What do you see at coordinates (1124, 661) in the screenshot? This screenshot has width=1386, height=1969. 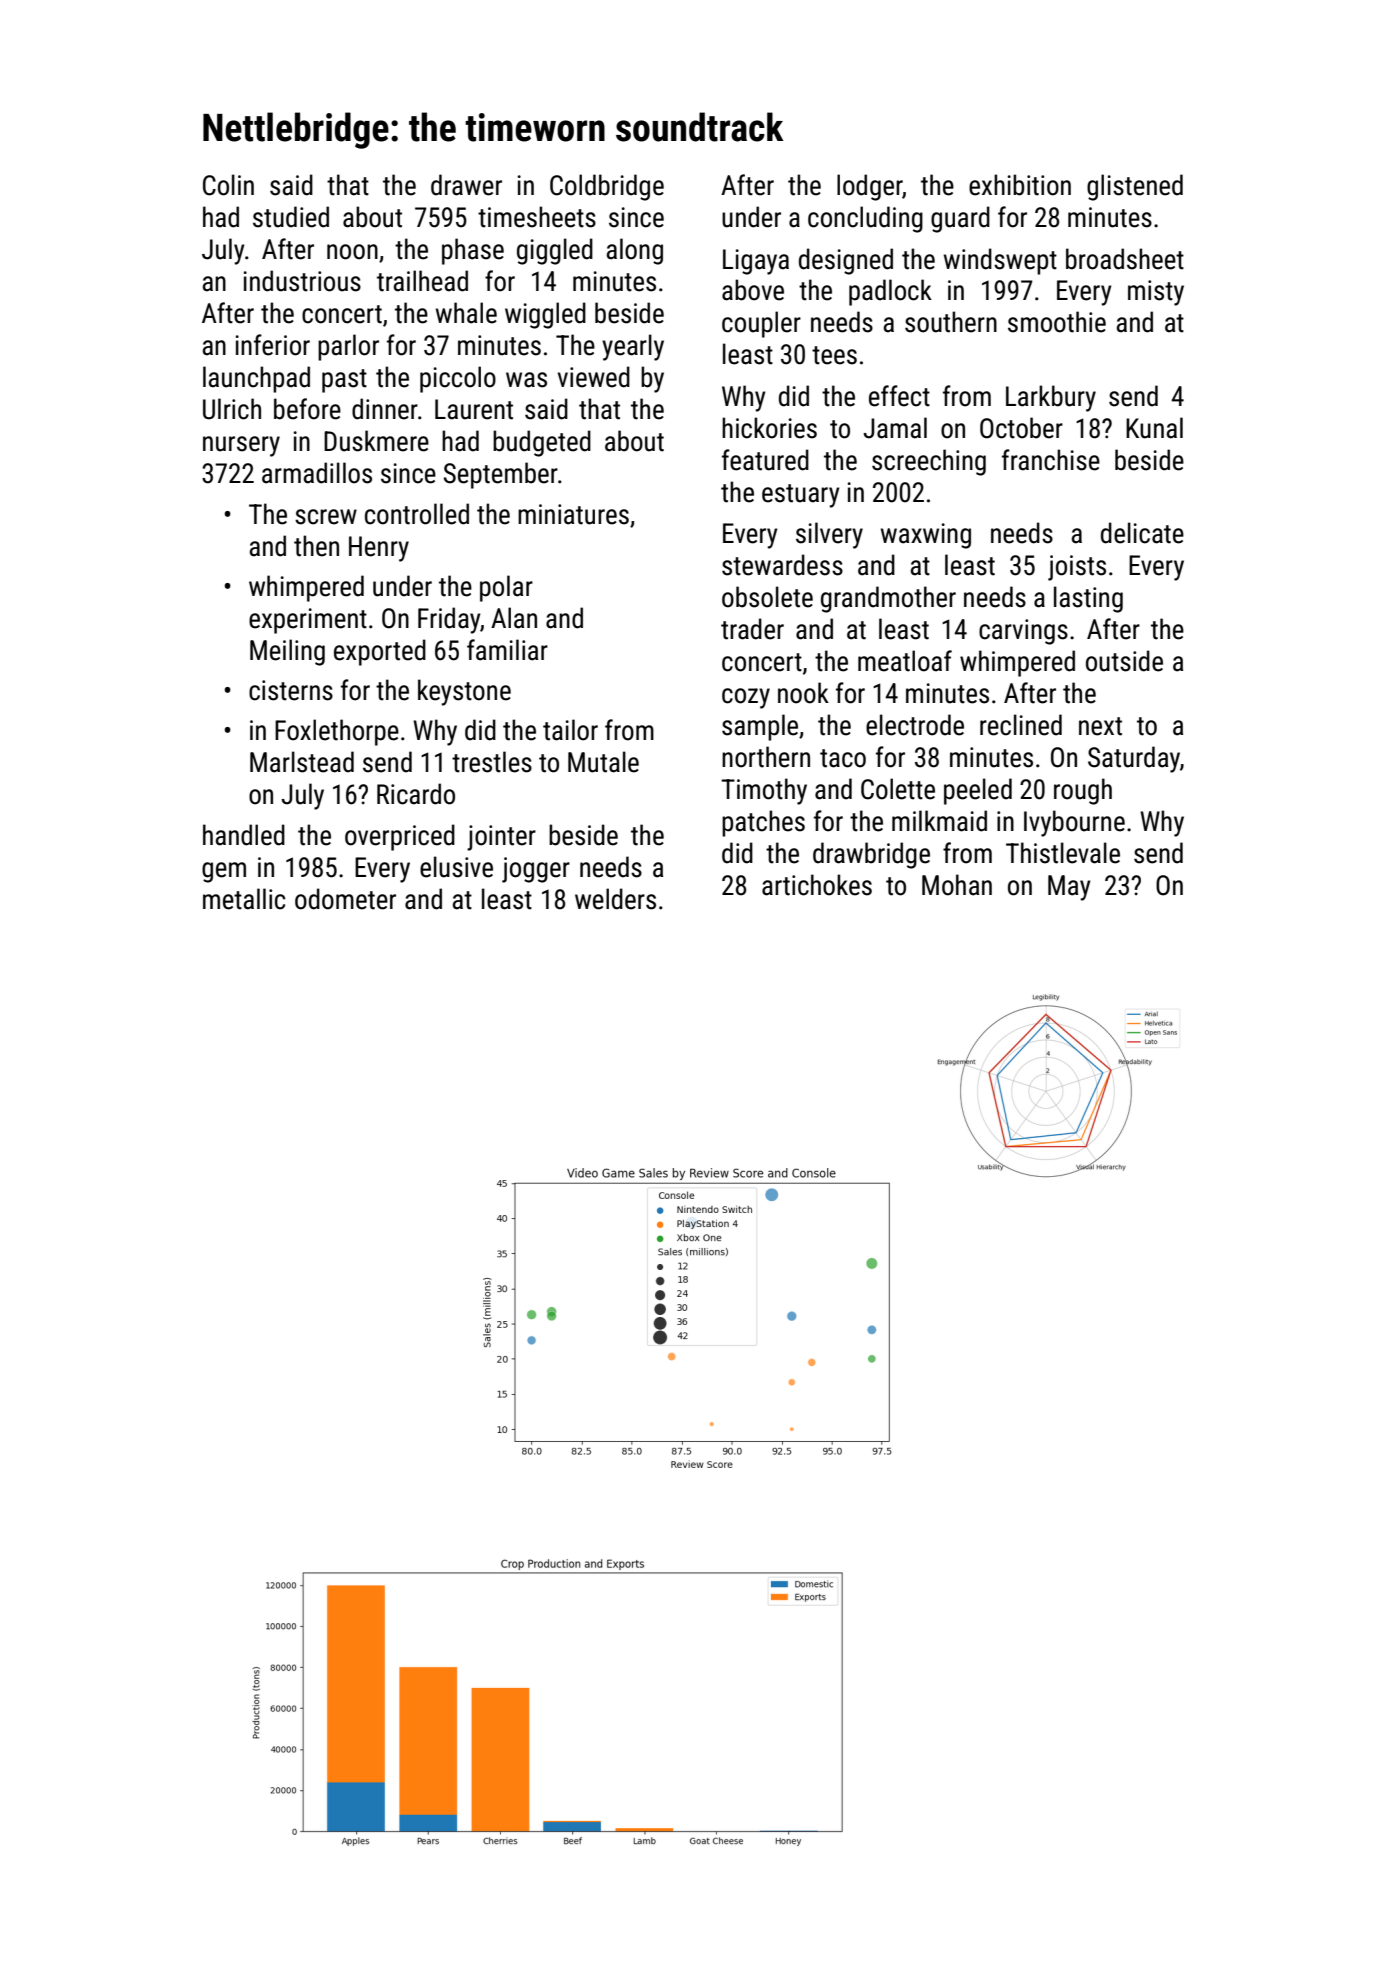 I see `outside` at bounding box center [1124, 661].
